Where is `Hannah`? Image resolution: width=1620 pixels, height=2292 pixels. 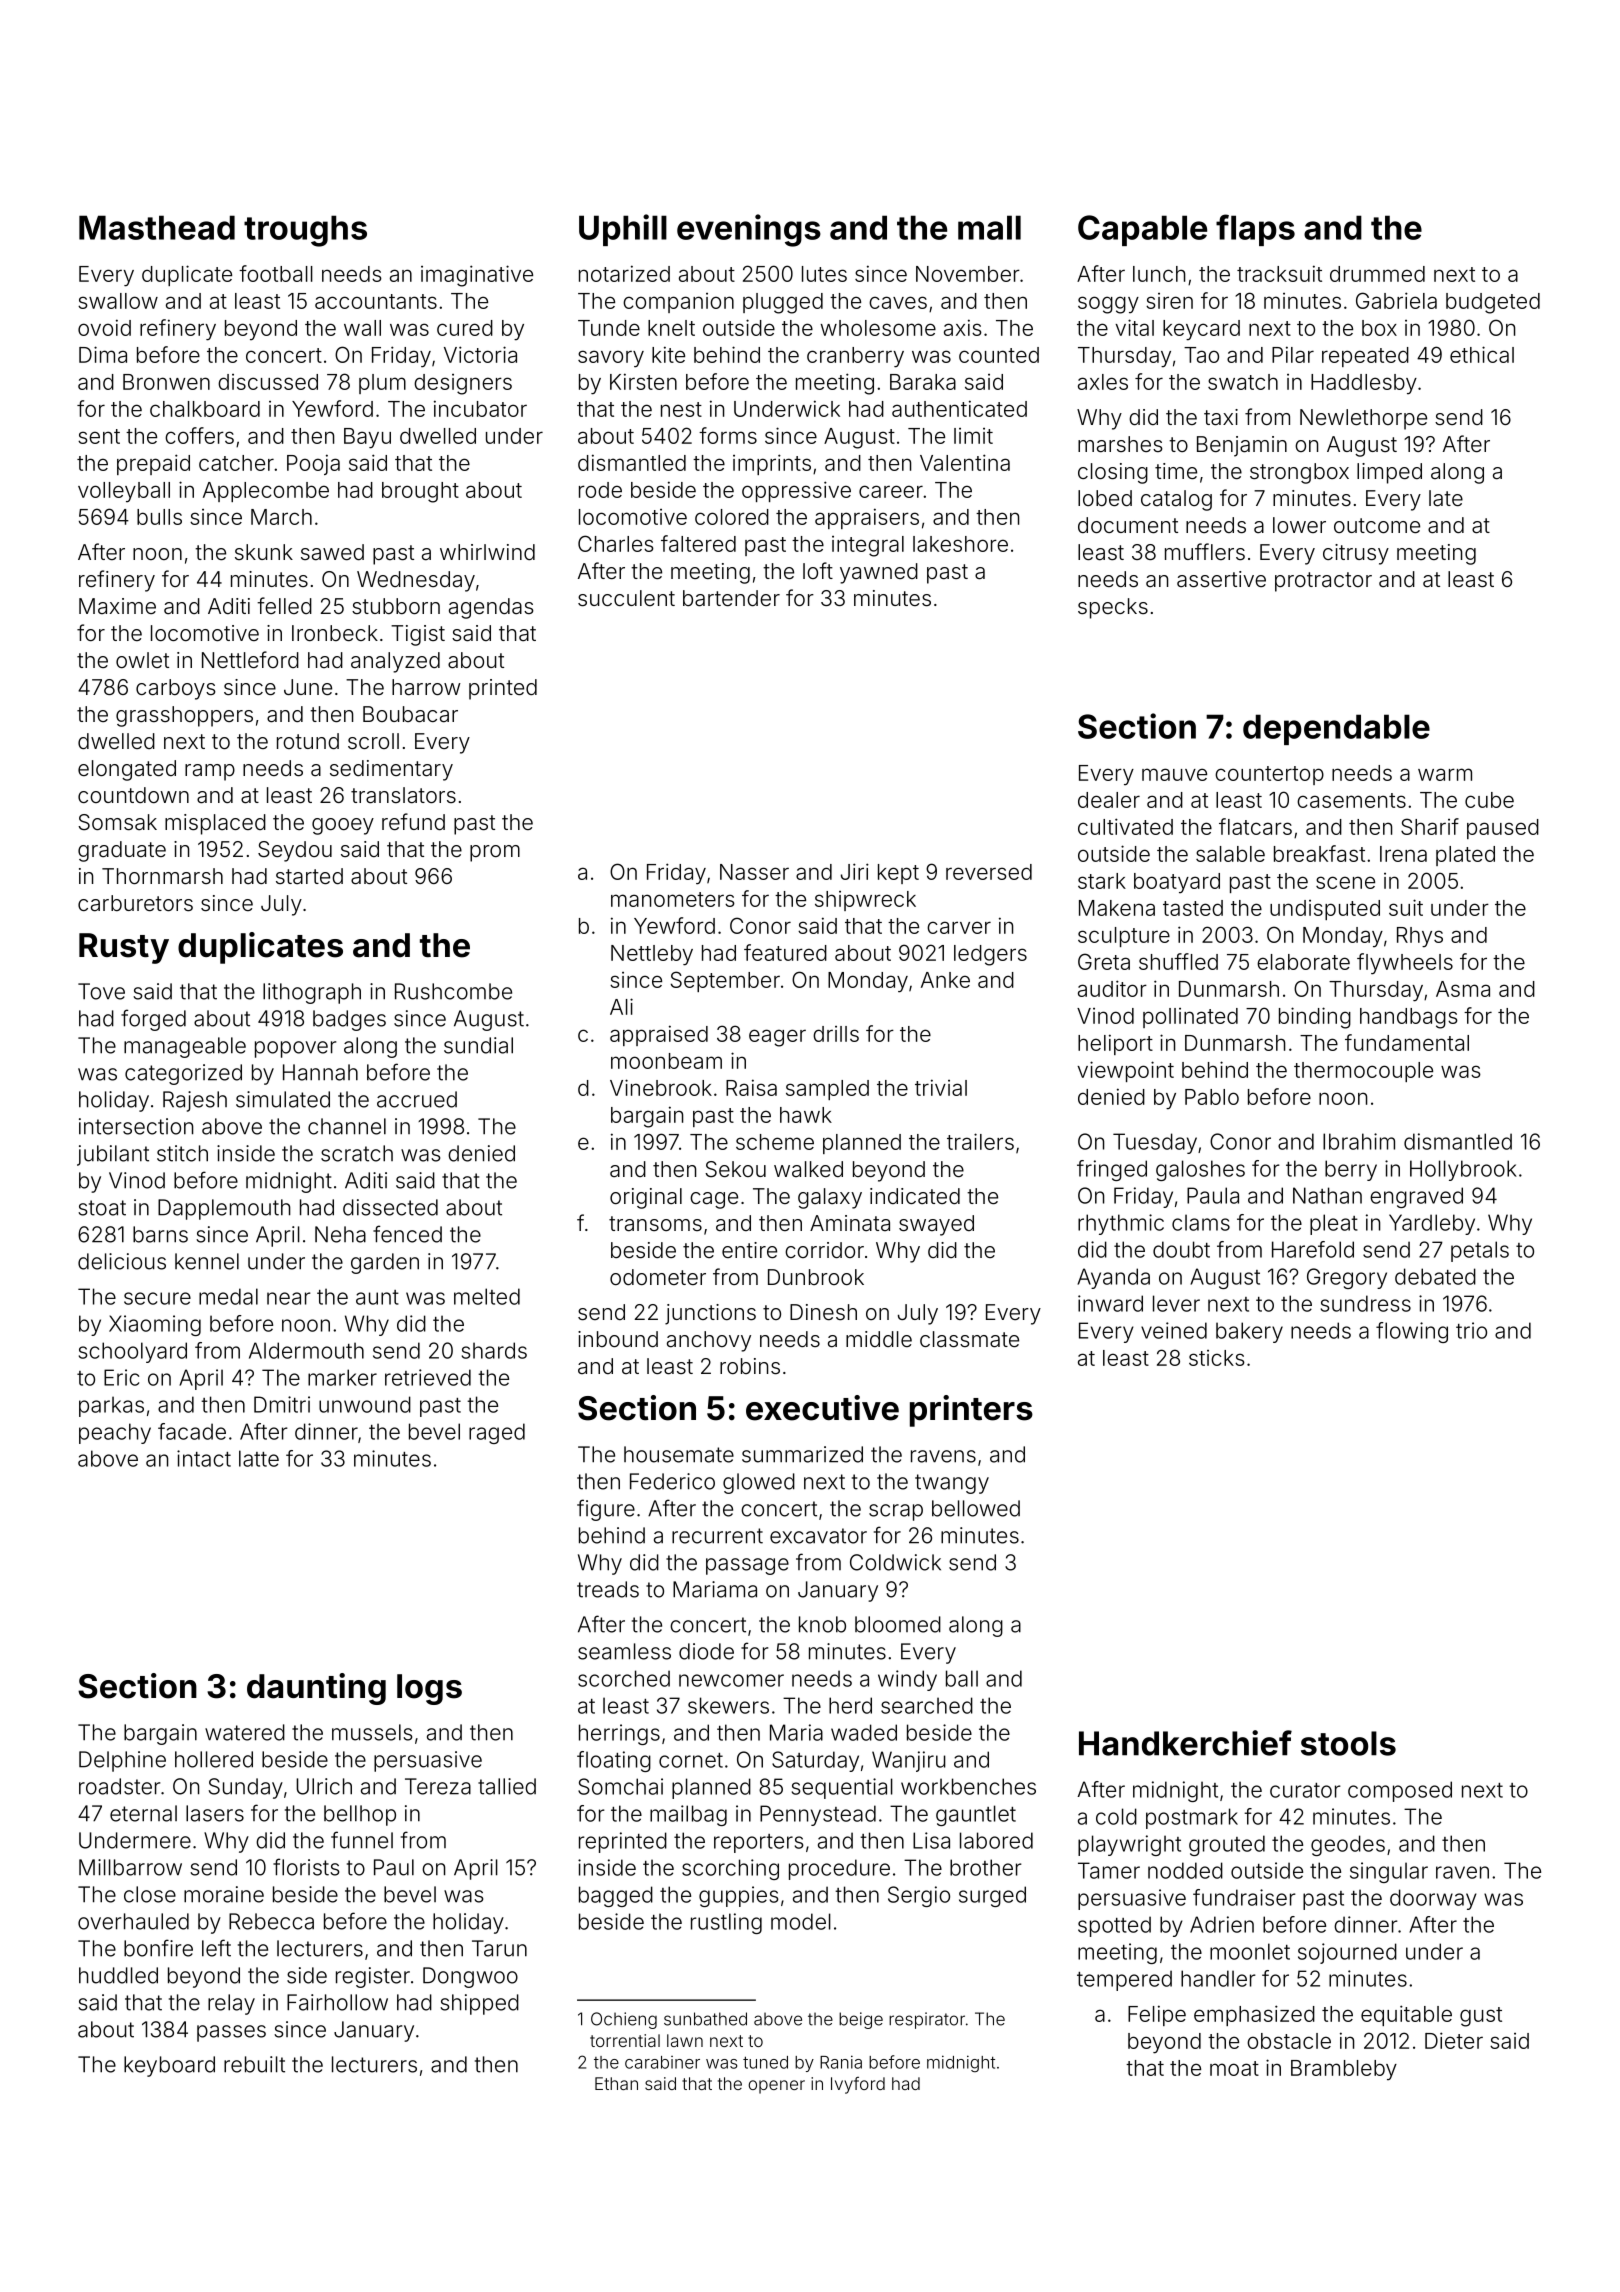 Hannah is located at coordinates (320, 1072).
